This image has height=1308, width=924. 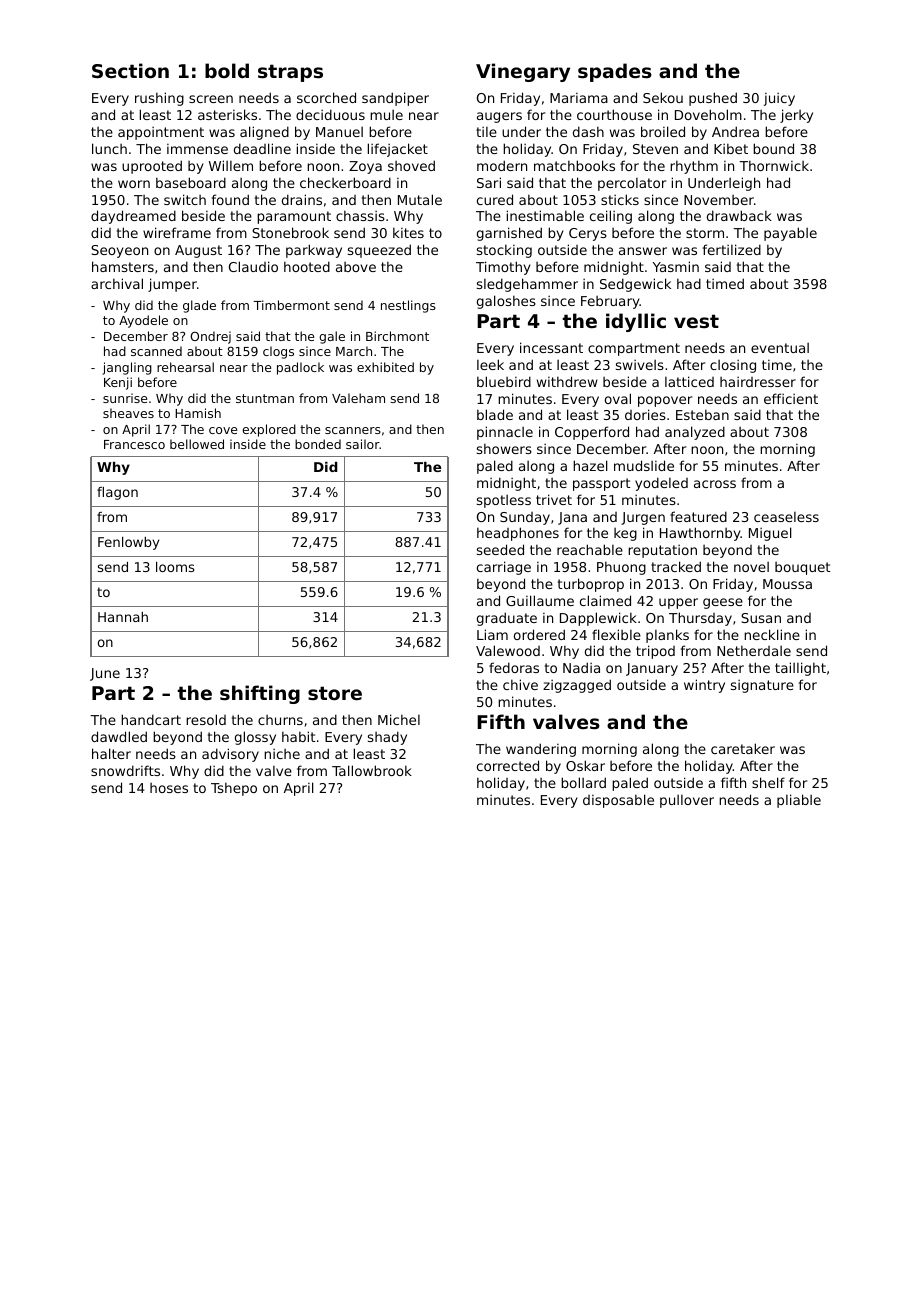 I want to click on straps, so click(x=290, y=73).
